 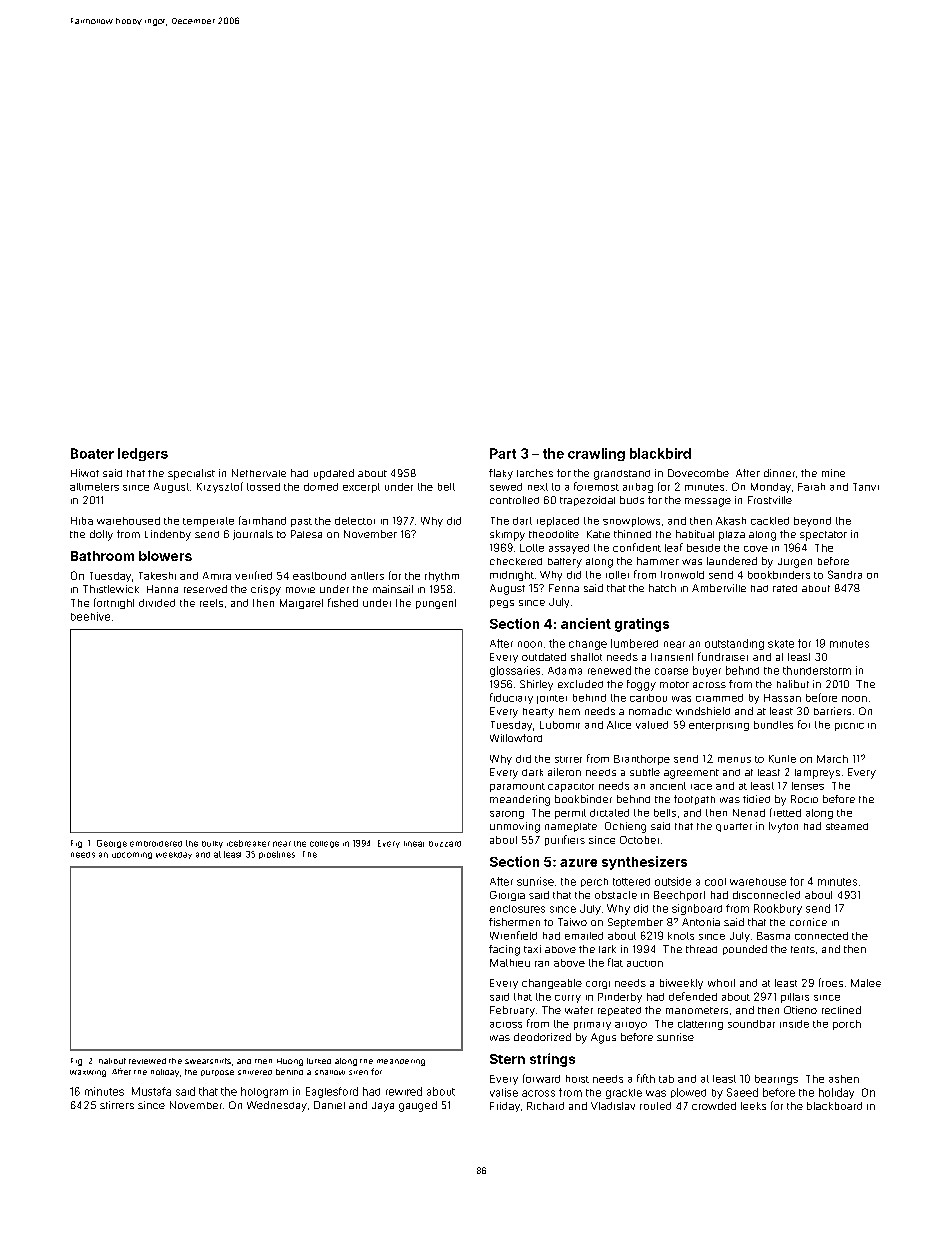 I want to click on cornice, so click(x=808, y=922).
